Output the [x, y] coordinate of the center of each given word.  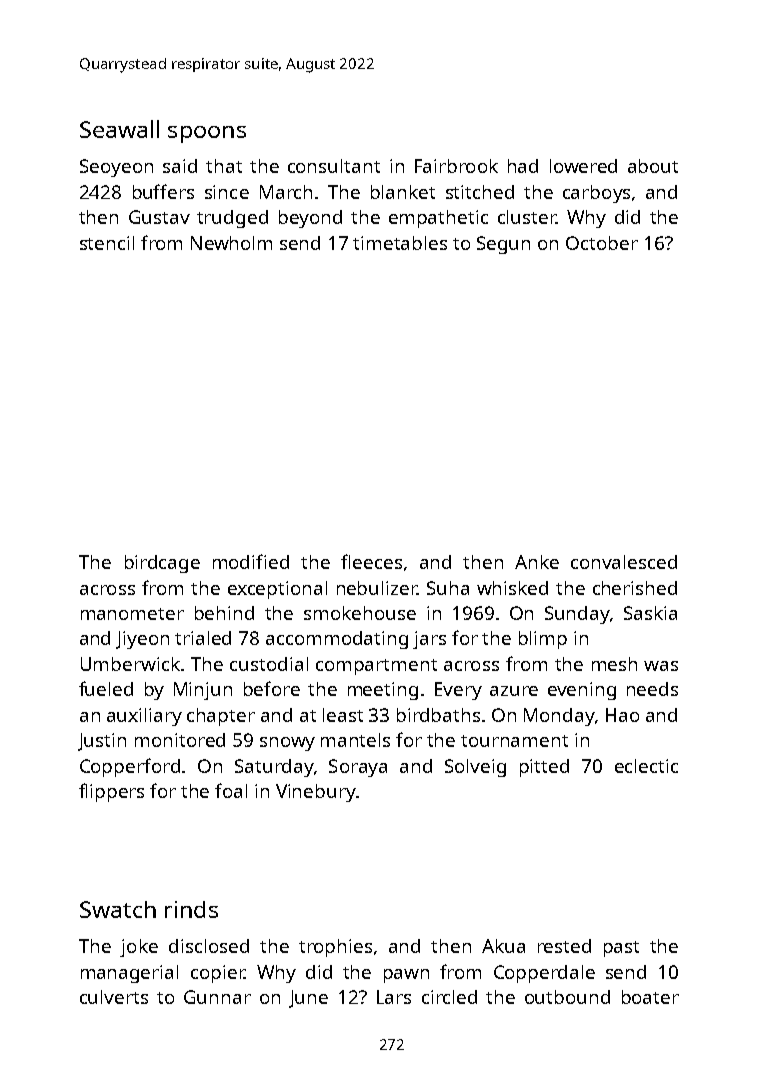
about [653, 166]
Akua [503, 946]
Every [458, 691]
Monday [559, 717]
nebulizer [377, 588]
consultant [334, 166]
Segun [503, 245]
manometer [132, 614]
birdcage [162, 564]
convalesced [624, 562]
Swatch [118, 909]
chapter [221, 717]
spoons [207, 134]
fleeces [371, 561]
